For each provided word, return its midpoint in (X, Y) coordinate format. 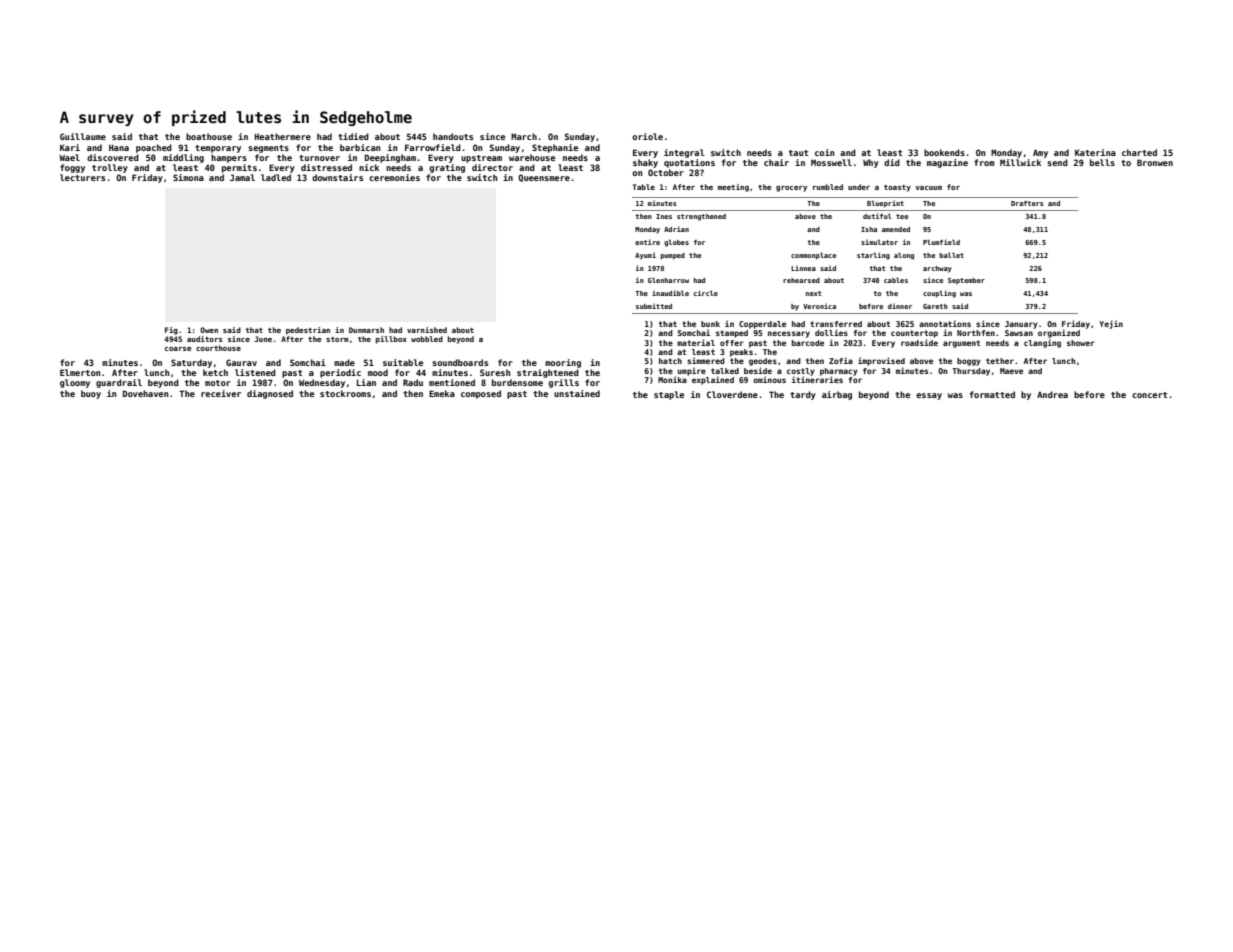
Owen (209, 330)
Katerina (1095, 152)
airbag (837, 395)
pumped (672, 256)
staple (669, 395)
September (966, 281)
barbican (360, 147)
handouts (453, 136)
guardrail (119, 383)
